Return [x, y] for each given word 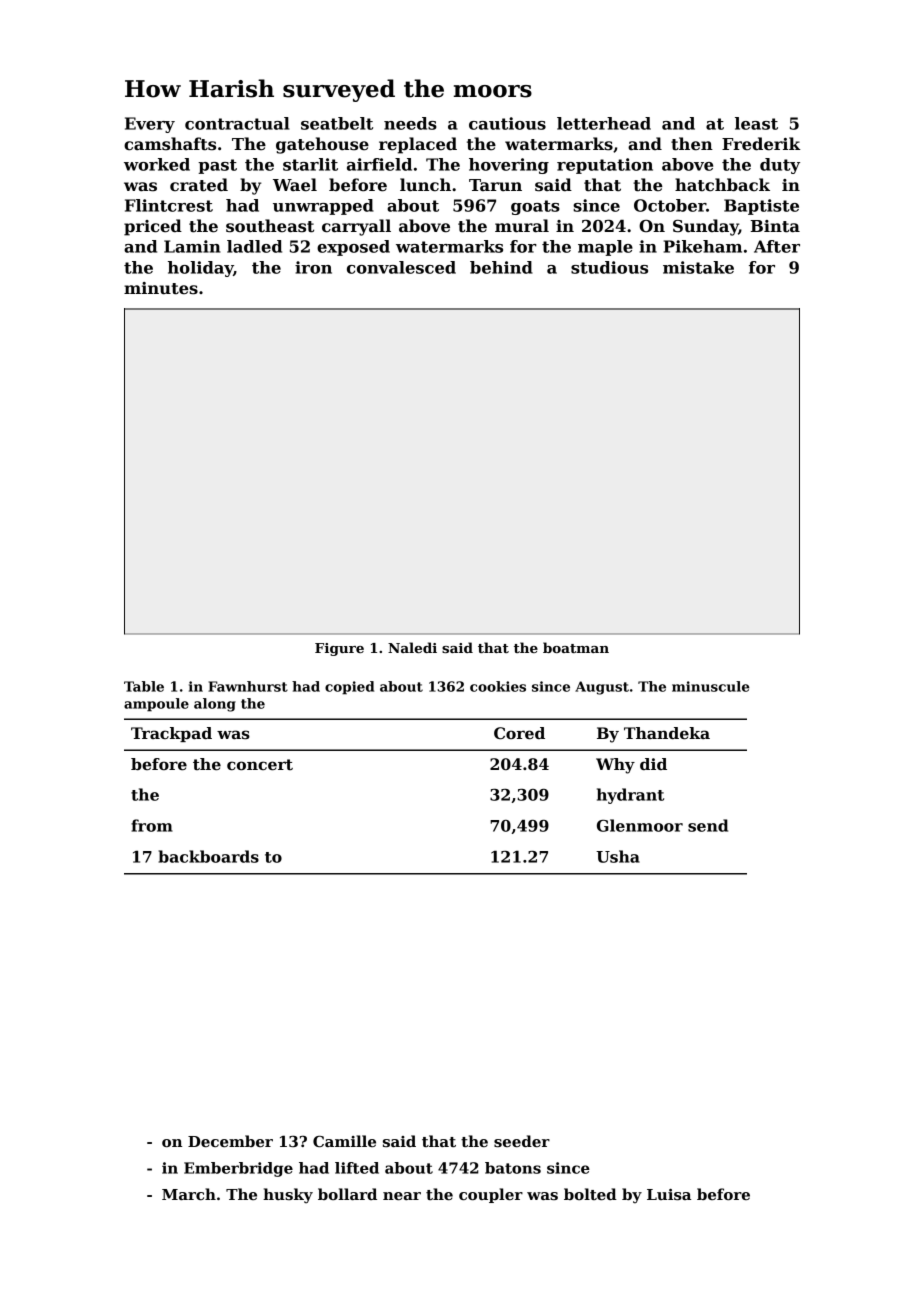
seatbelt [337, 123]
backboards [209, 856]
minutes [161, 288]
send [708, 825]
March [189, 1194]
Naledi [412, 647]
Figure [339, 649]
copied [349, 688]
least [756, 123]
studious [609, 267]
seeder [522, 1141]
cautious [507, 123]
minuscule [711, 686]
